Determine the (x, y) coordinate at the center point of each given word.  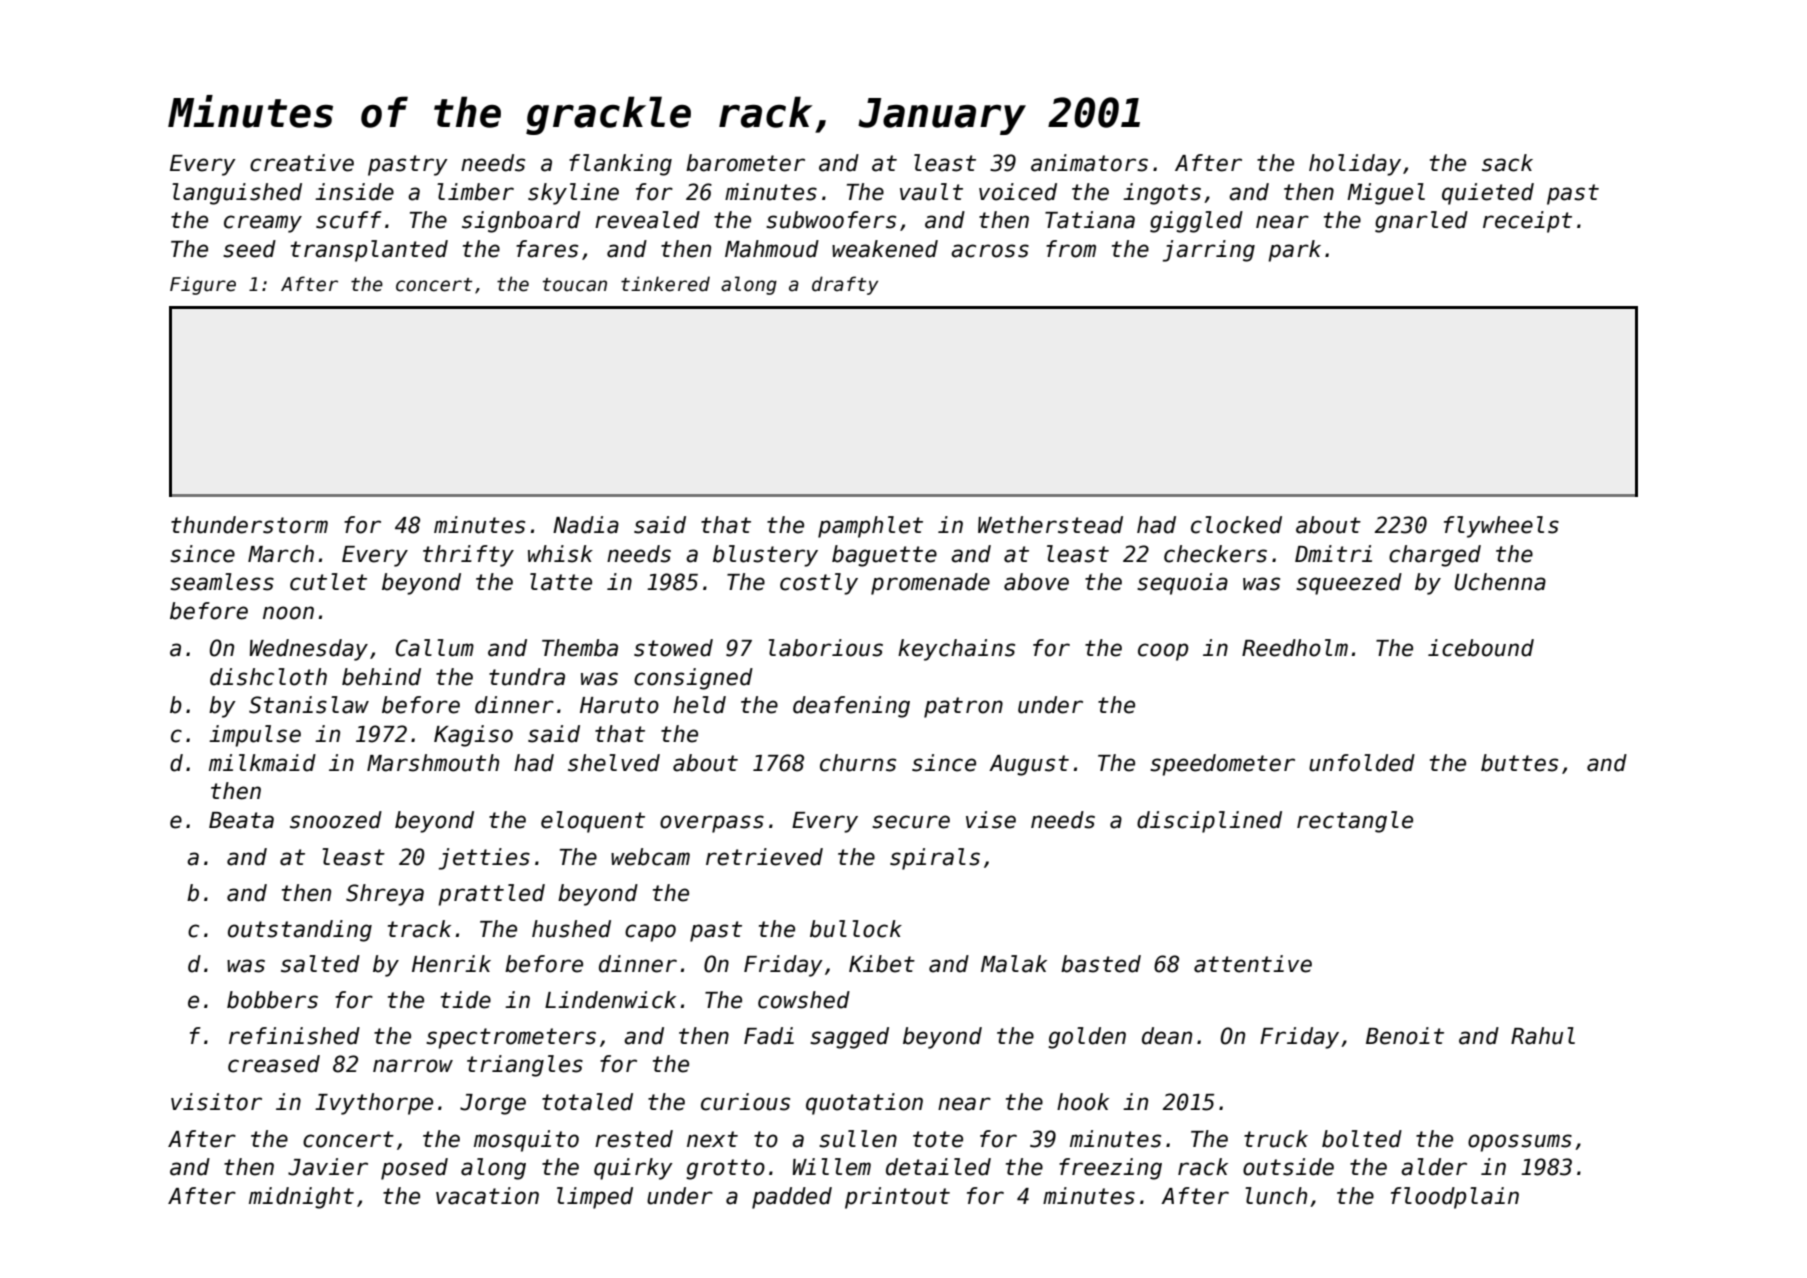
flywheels (1501, 527)
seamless (222, 582)
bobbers (272, 1000)
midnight (301, 1198)
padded (792, 1198)
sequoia (1182, 584)
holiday (1355, 165)
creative (302, 163)
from (1071, 249)
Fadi (769, 1036)
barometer (745, 163)
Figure (203, 285)
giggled (1196, 222)
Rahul (1543, 1036)
